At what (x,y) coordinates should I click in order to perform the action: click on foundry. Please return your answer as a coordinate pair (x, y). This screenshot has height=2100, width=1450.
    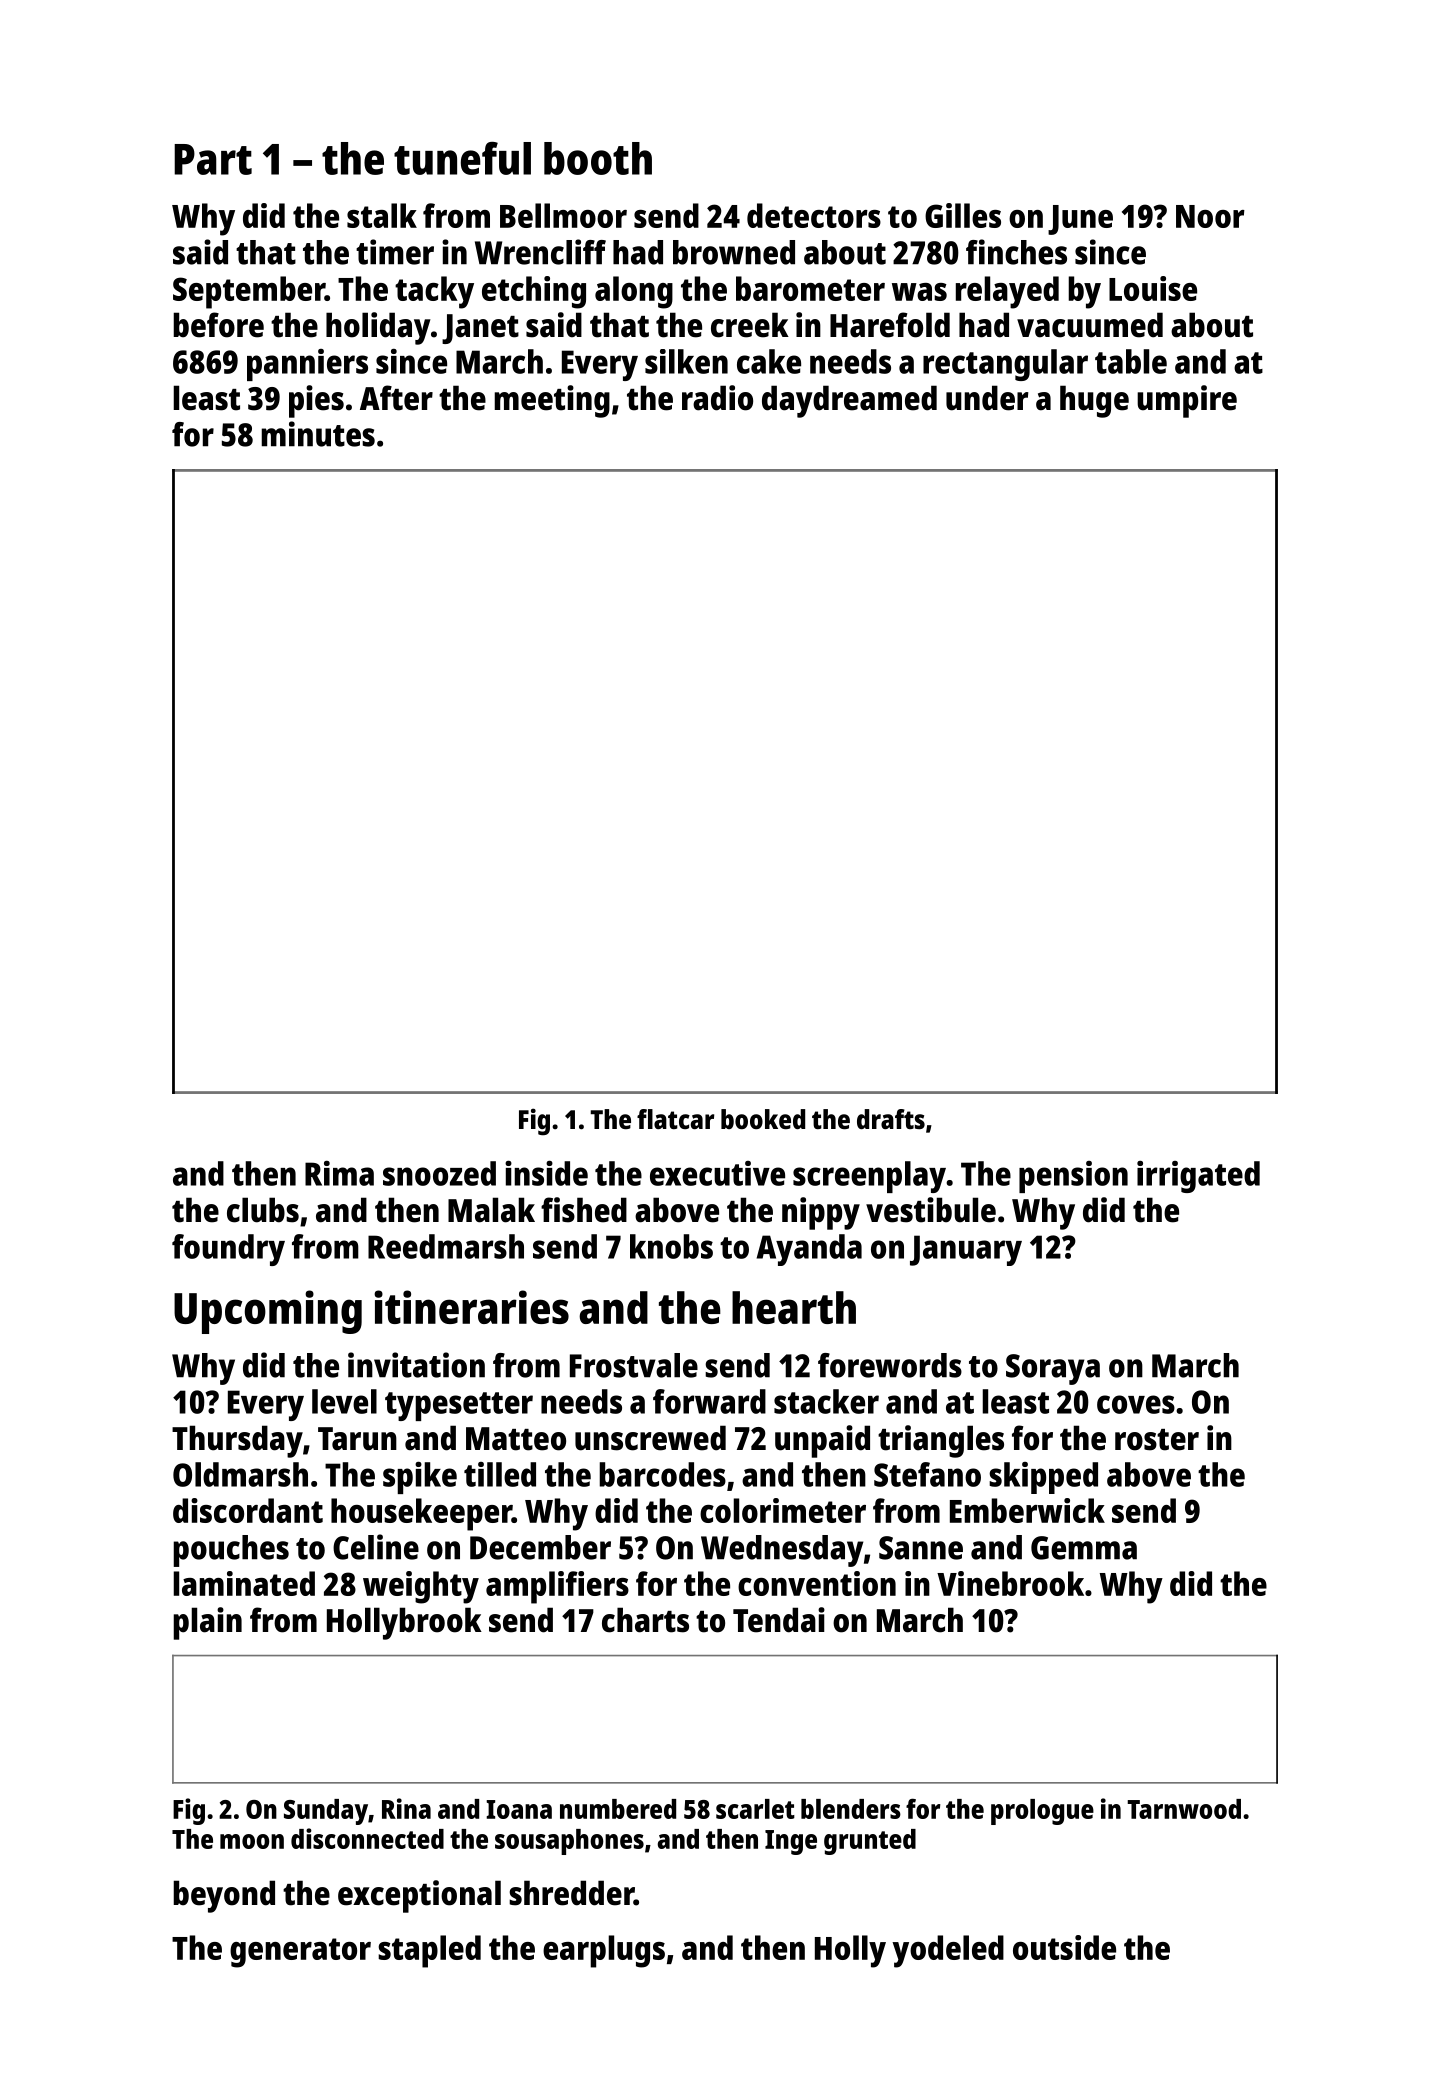
    Looking at the image, I should click on (228, 1250).
